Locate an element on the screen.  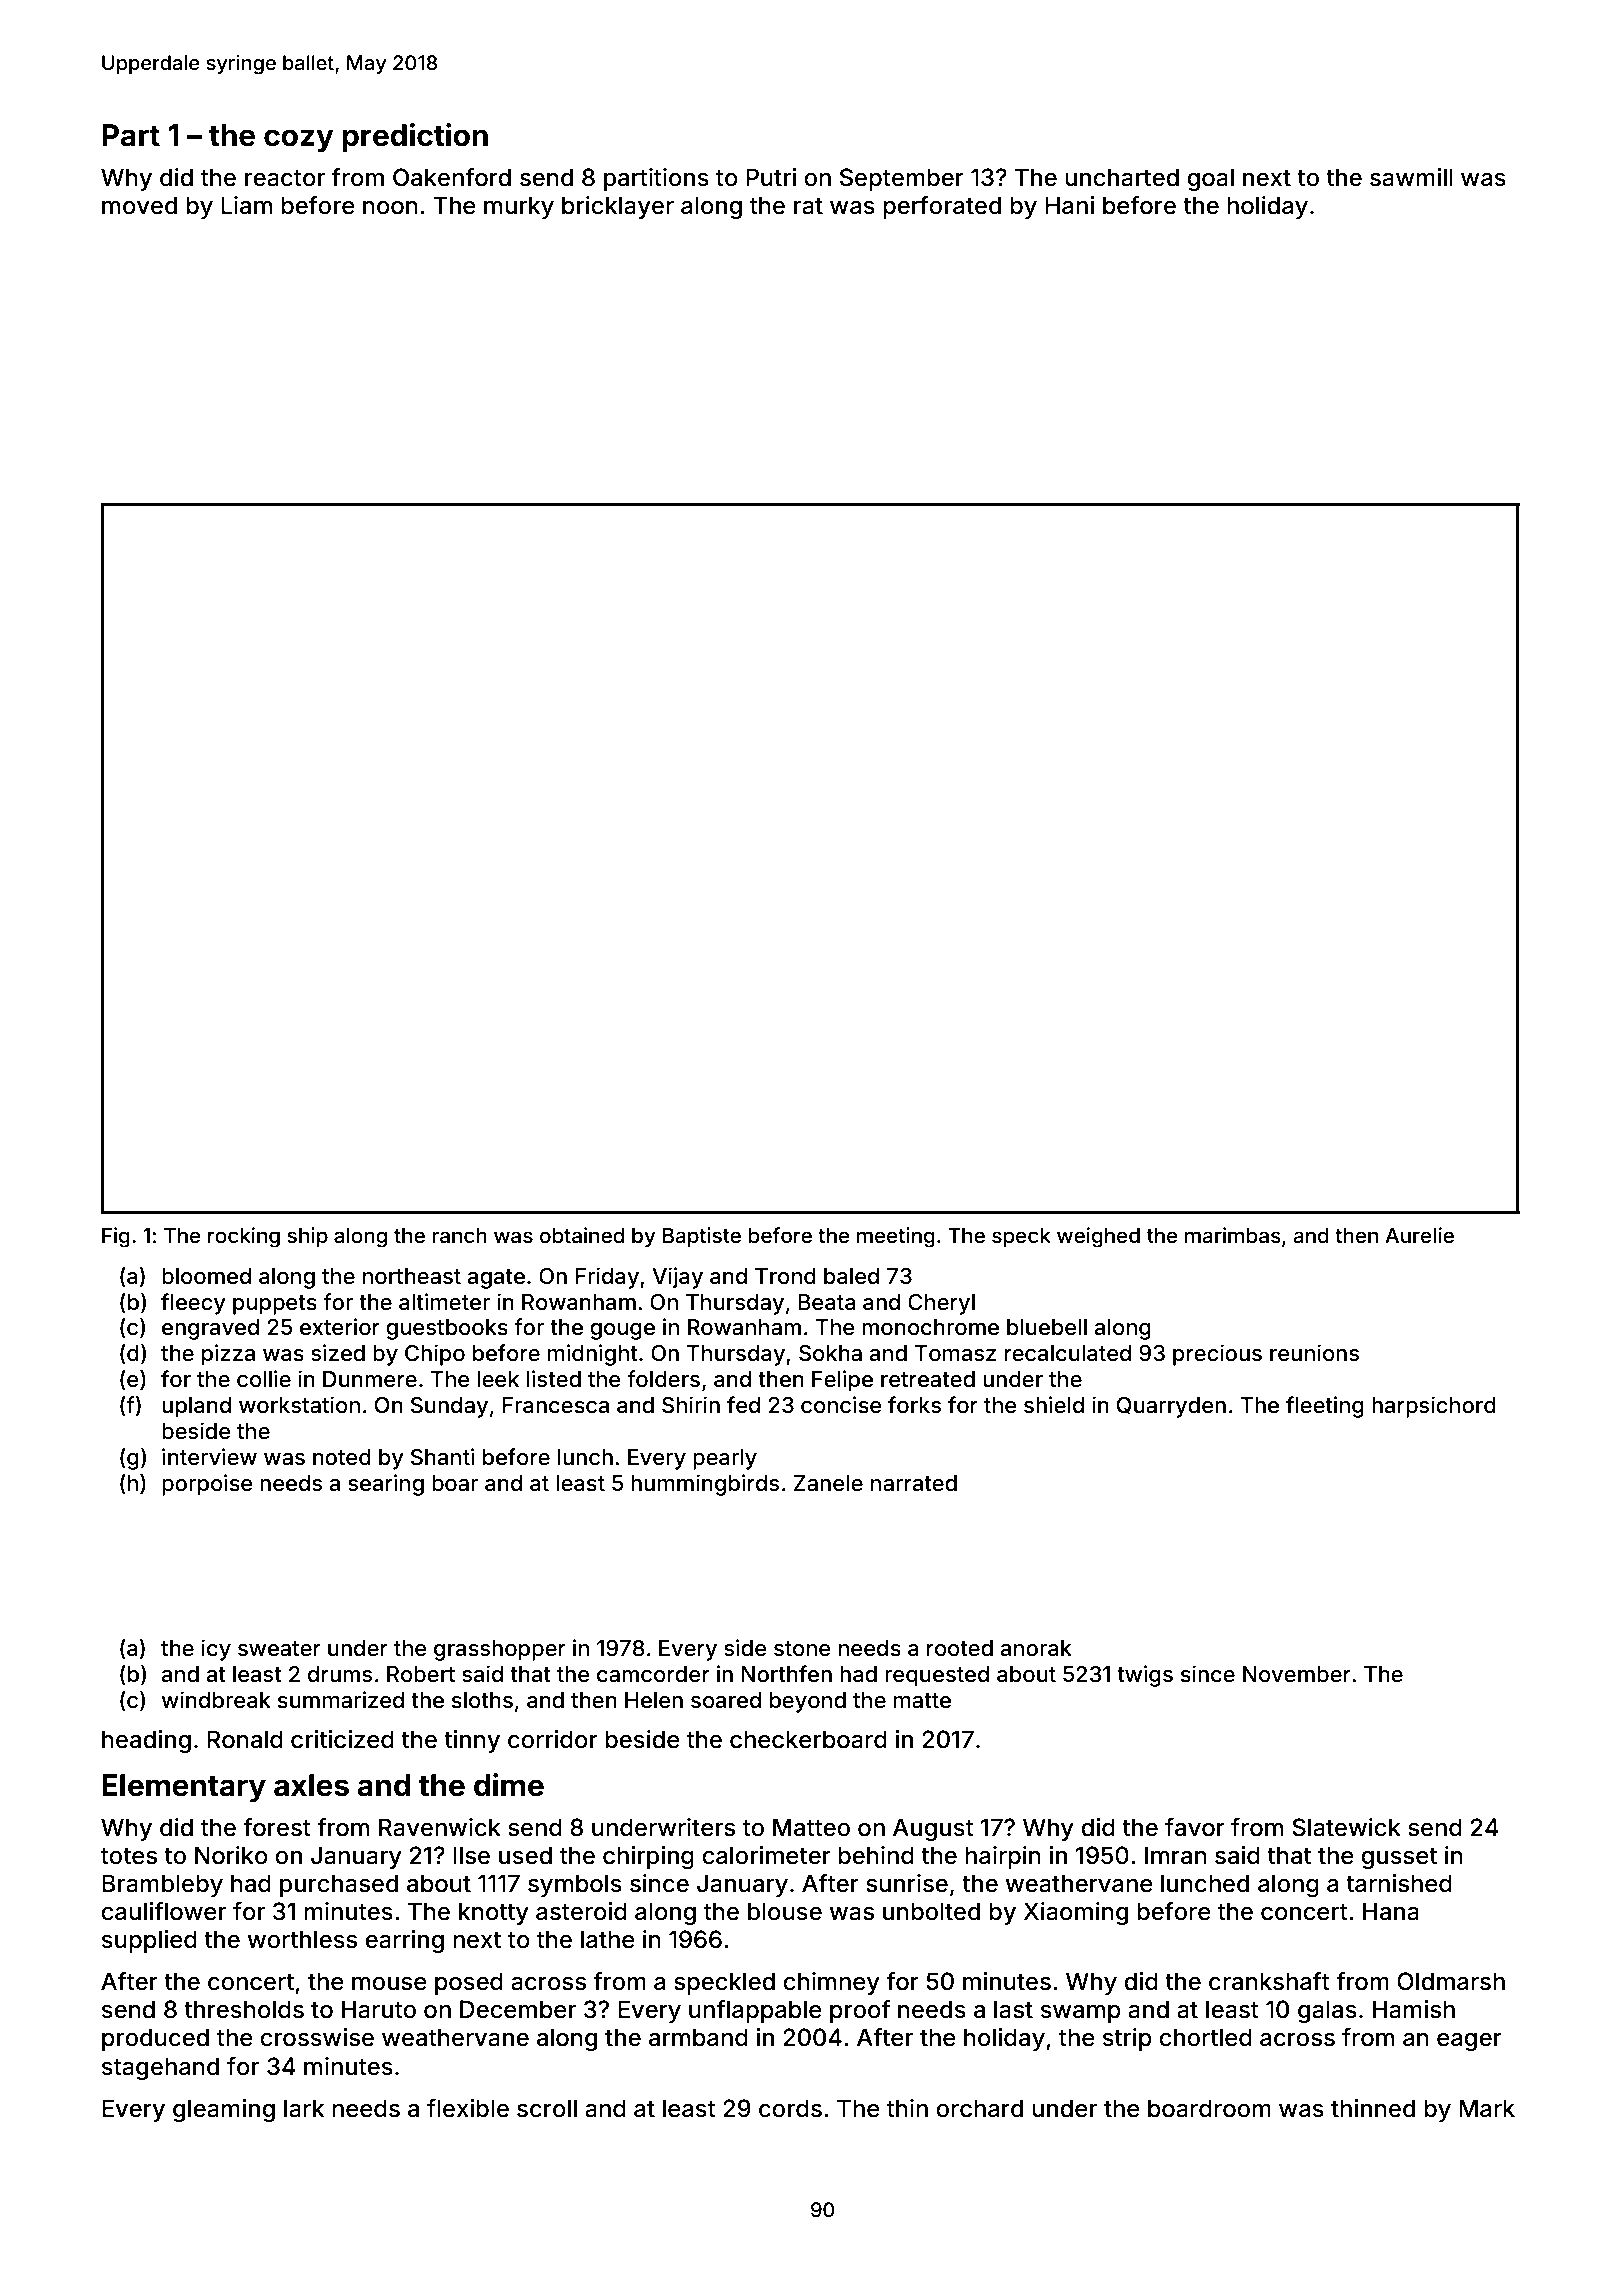
prediction is located at coordinates (415, 137).
